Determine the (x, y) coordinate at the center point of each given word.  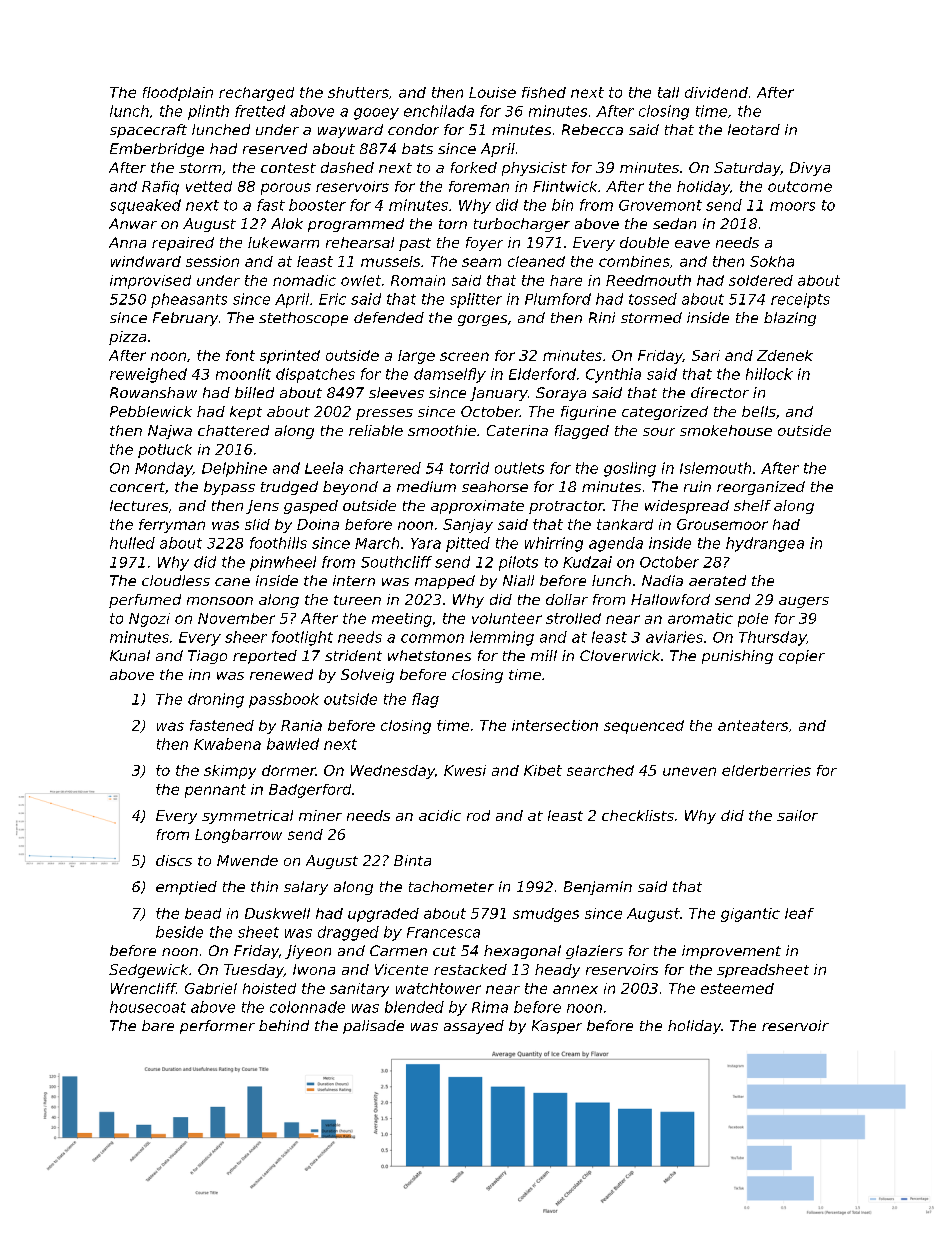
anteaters (753, 725)
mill (544, 655)
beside (179, 932)
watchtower (438, 988)
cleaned (536, 261)
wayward (350, 131)
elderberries (766, 770)
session (212, 261)
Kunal (130, 655)
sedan (674, 223)
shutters (358, 92)
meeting (402, 620)
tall (668, 92)
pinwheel (283, 563)
